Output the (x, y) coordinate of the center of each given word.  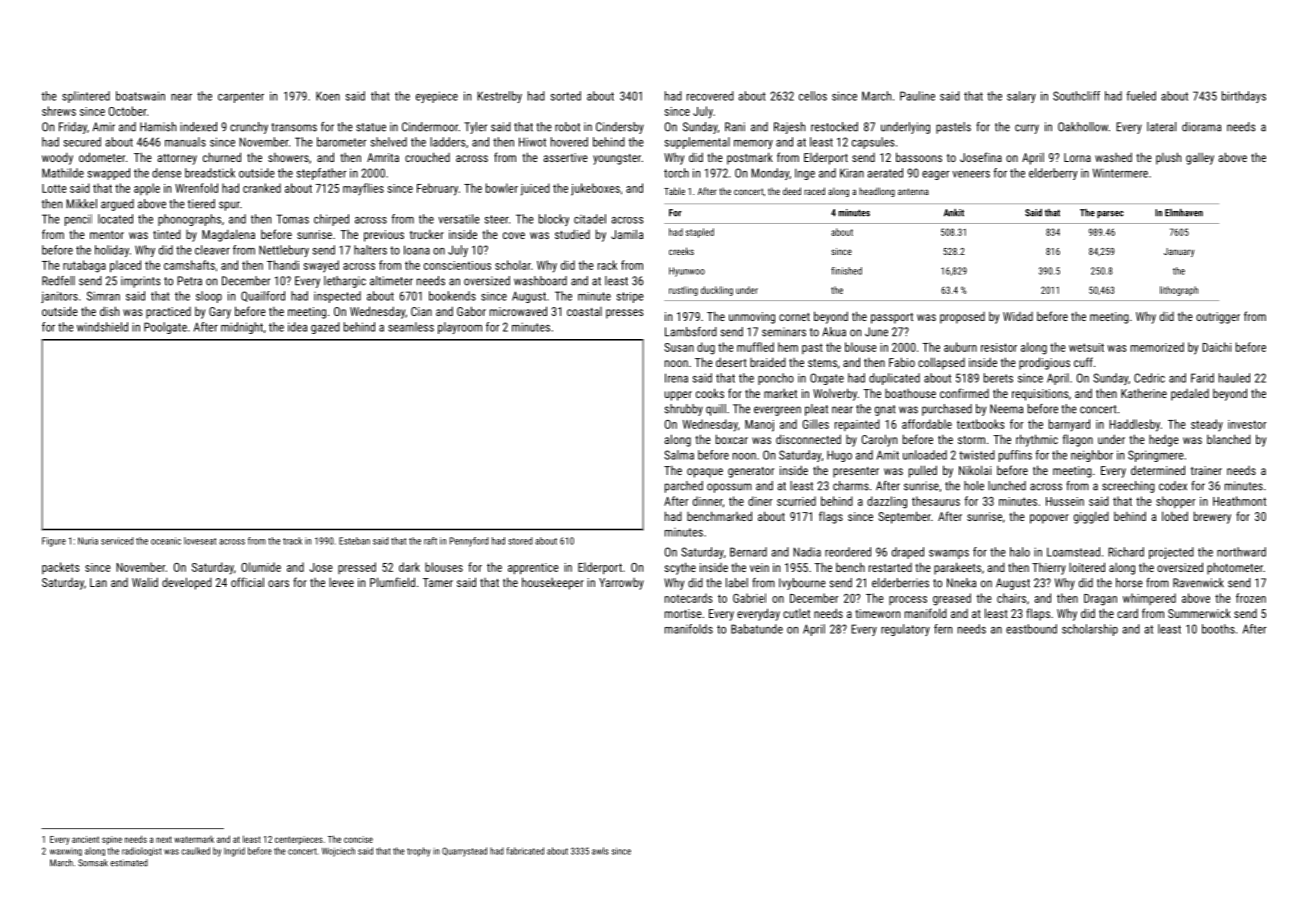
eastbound (1031, 629)
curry (1027, 129)
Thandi (283, 265)
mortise (683, 613)
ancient (85, 839)
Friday (73, 128)
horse (1129, 583)
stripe (630, 297)
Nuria (88, 541)
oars (278, 583)
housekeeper (553, 583)
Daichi (1216, 347)
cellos (813, 96)
